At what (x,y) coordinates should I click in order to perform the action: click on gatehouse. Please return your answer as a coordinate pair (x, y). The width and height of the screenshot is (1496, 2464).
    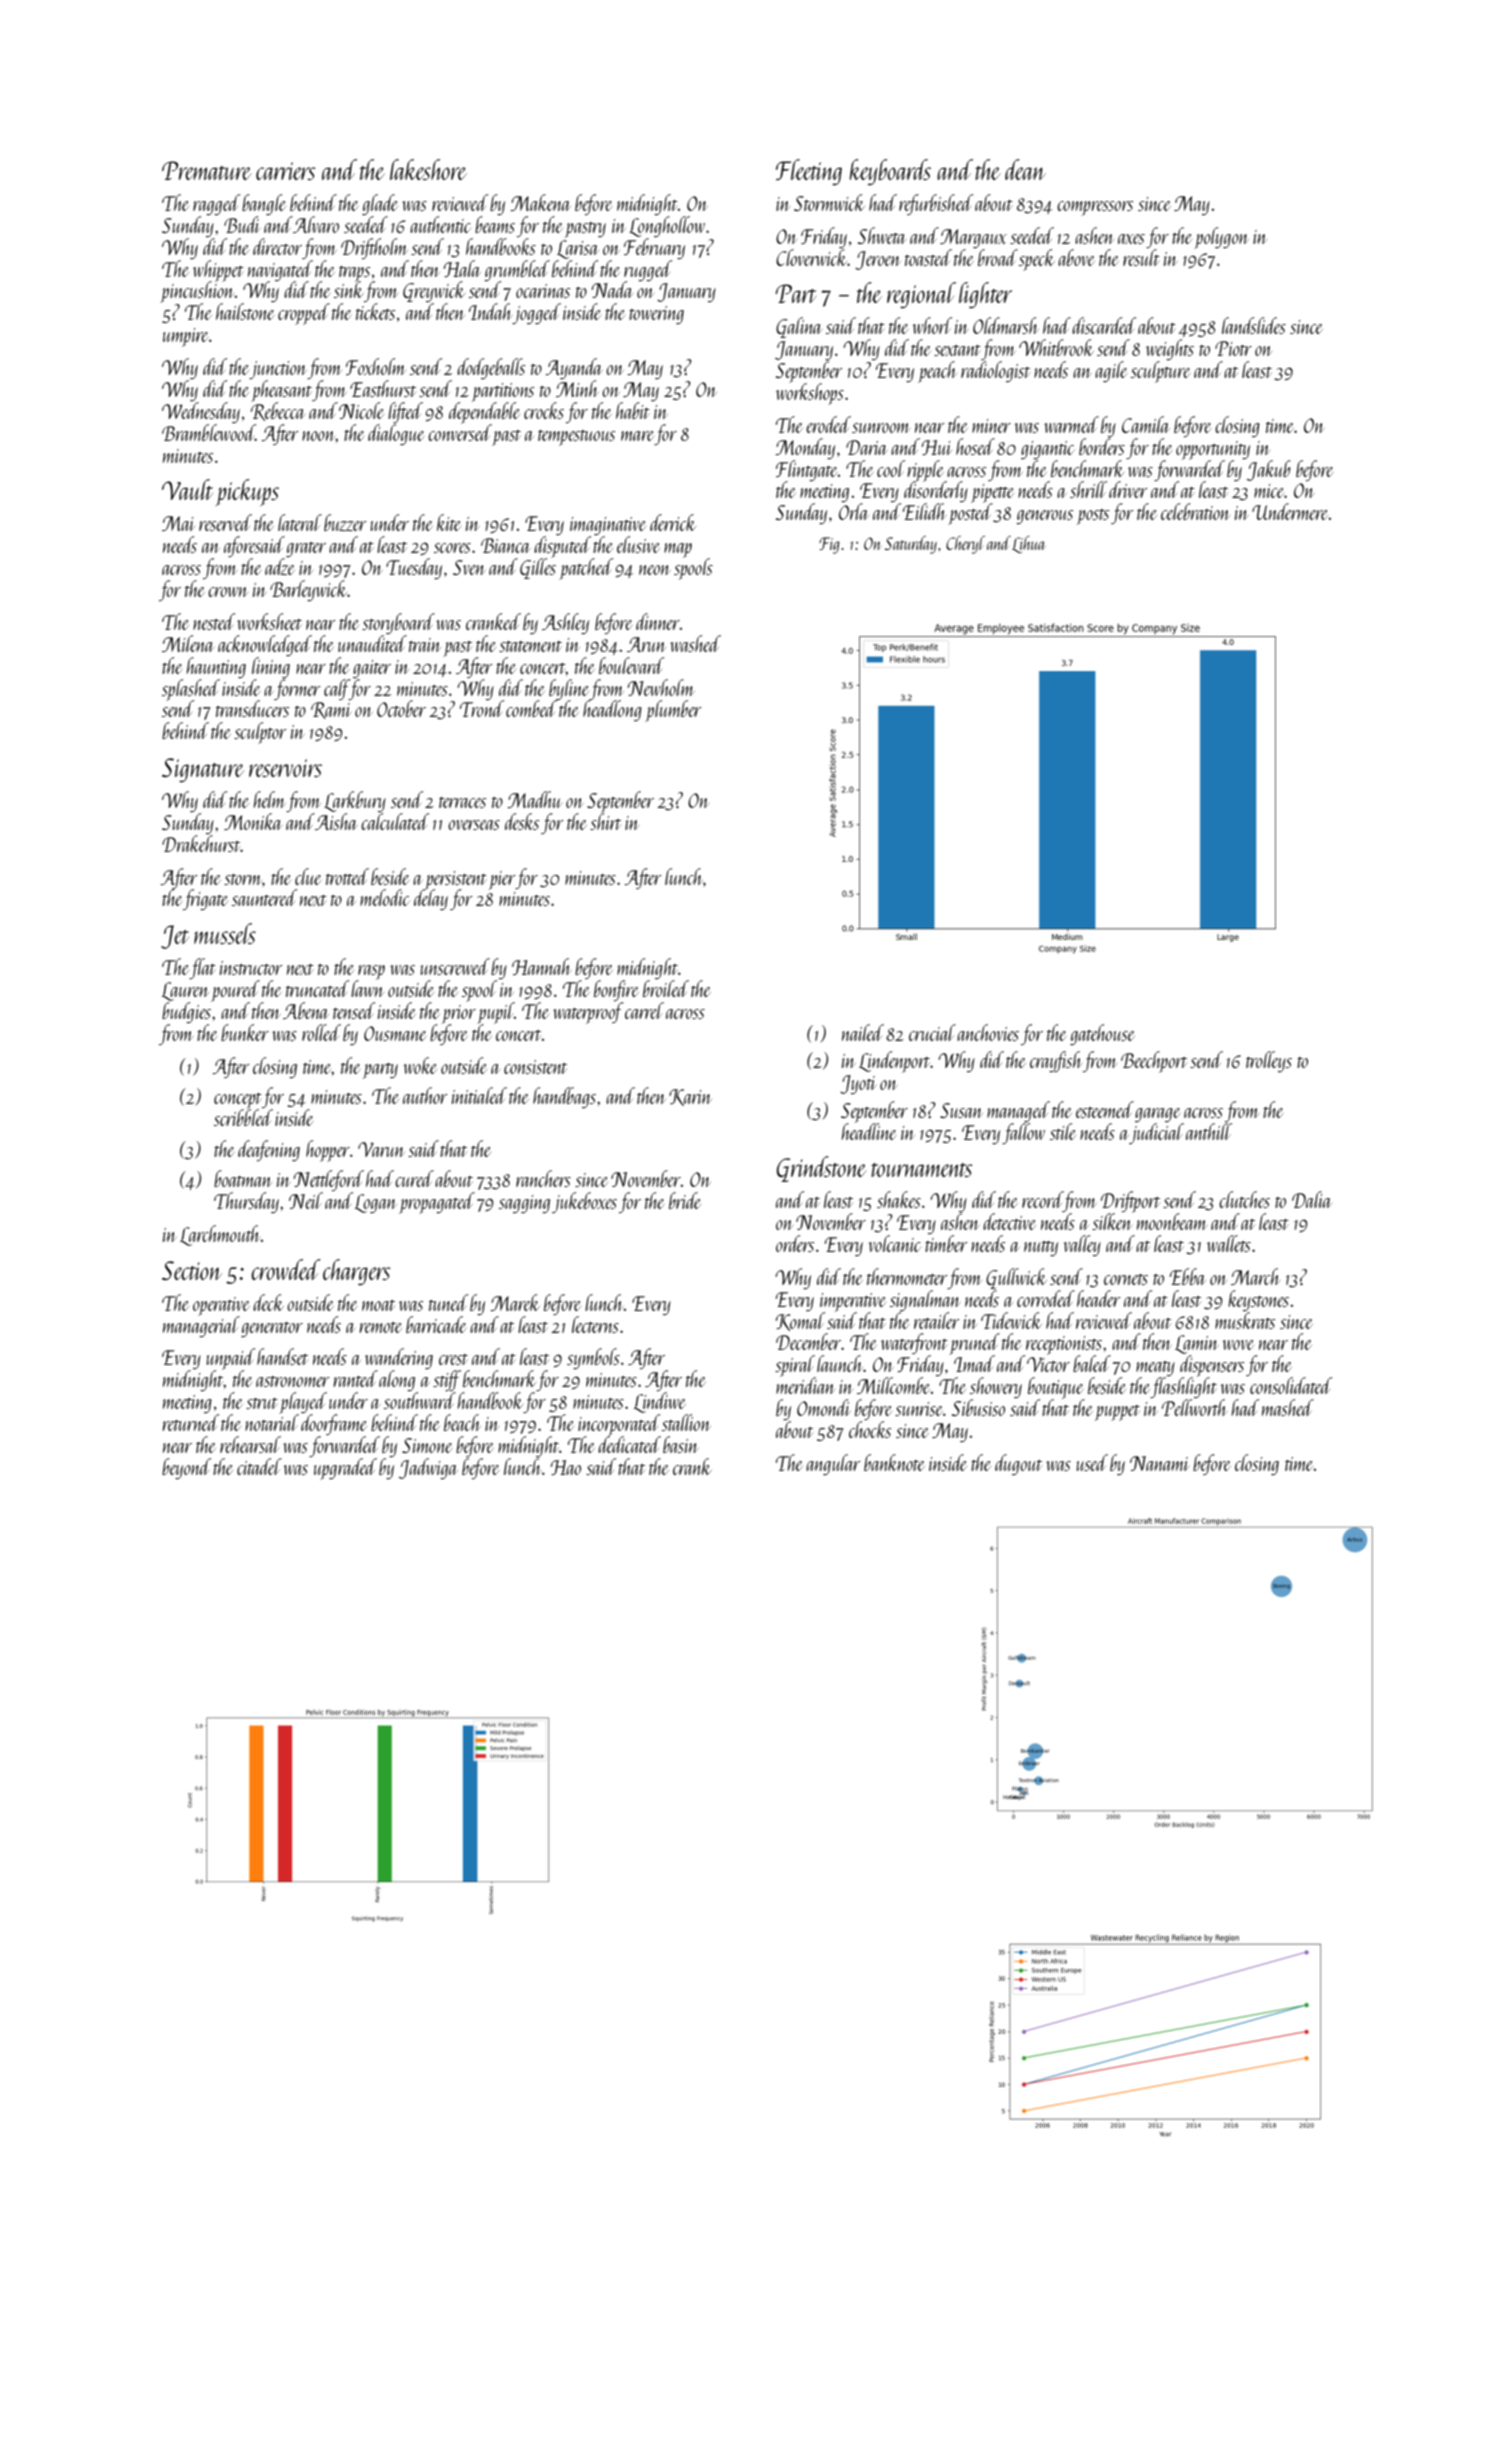
    Looking at the image, I should click on (1102, 1034).
